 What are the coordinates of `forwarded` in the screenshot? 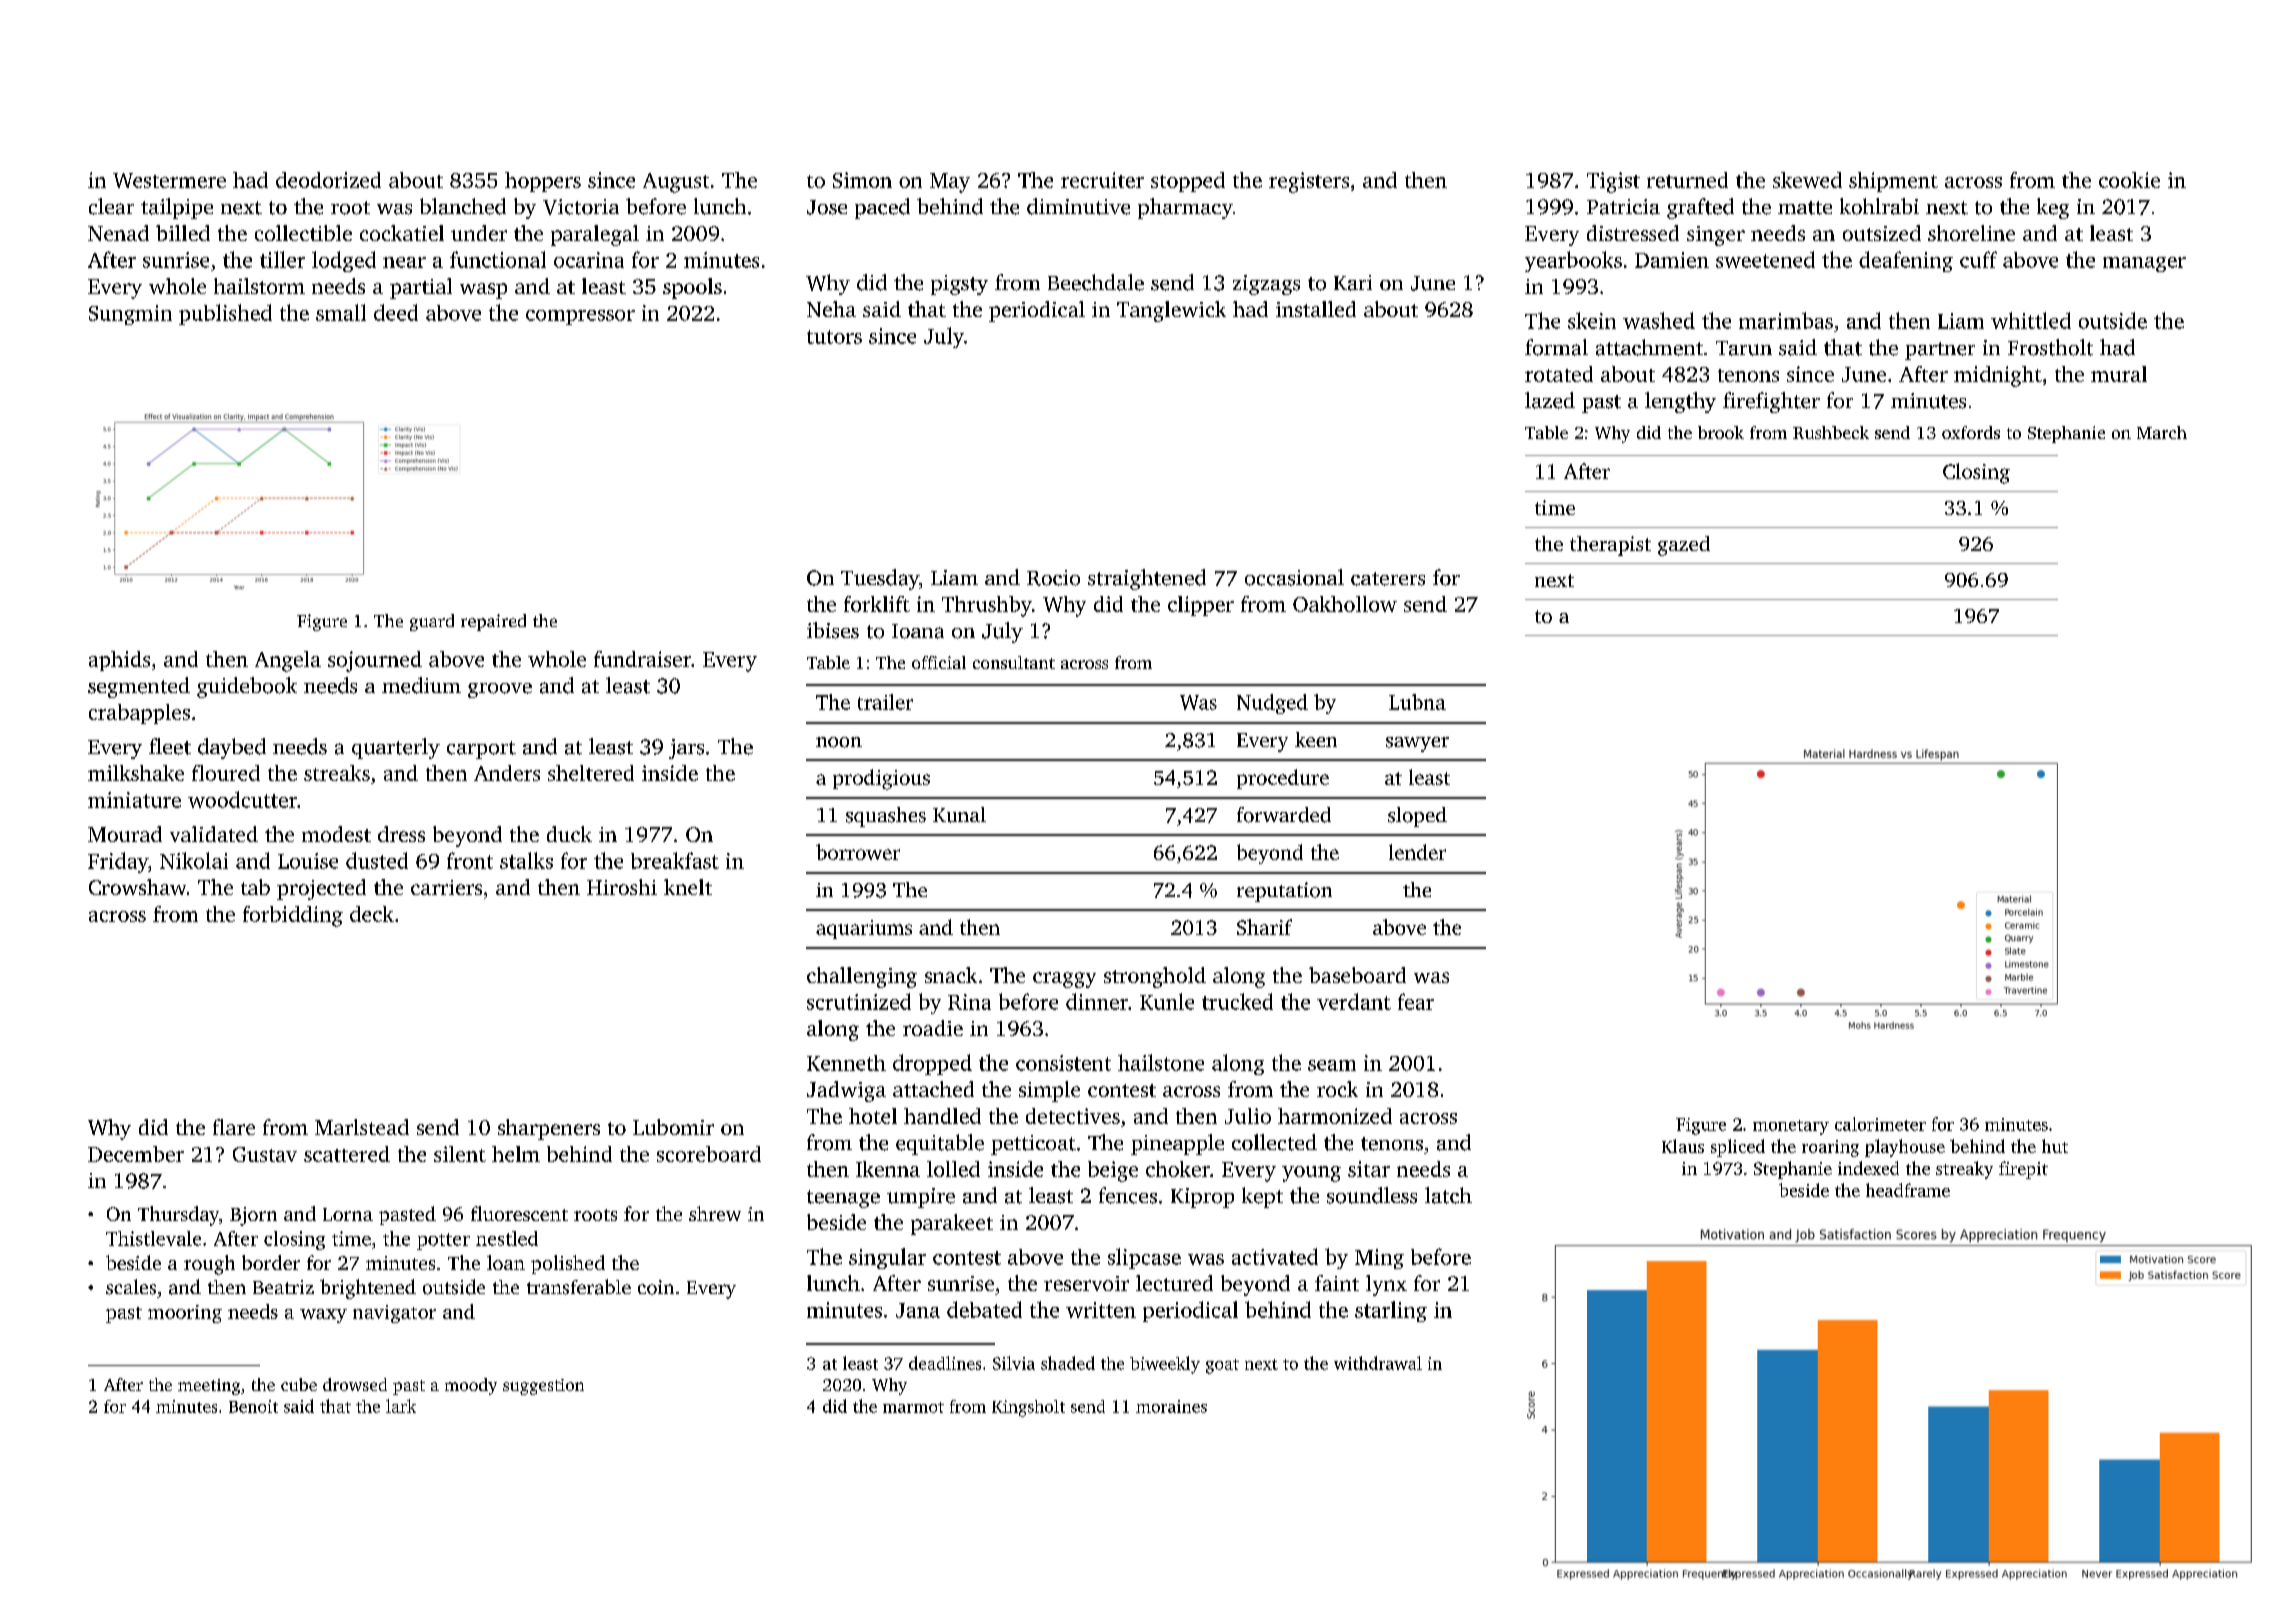 It's located at (1284, 815).
